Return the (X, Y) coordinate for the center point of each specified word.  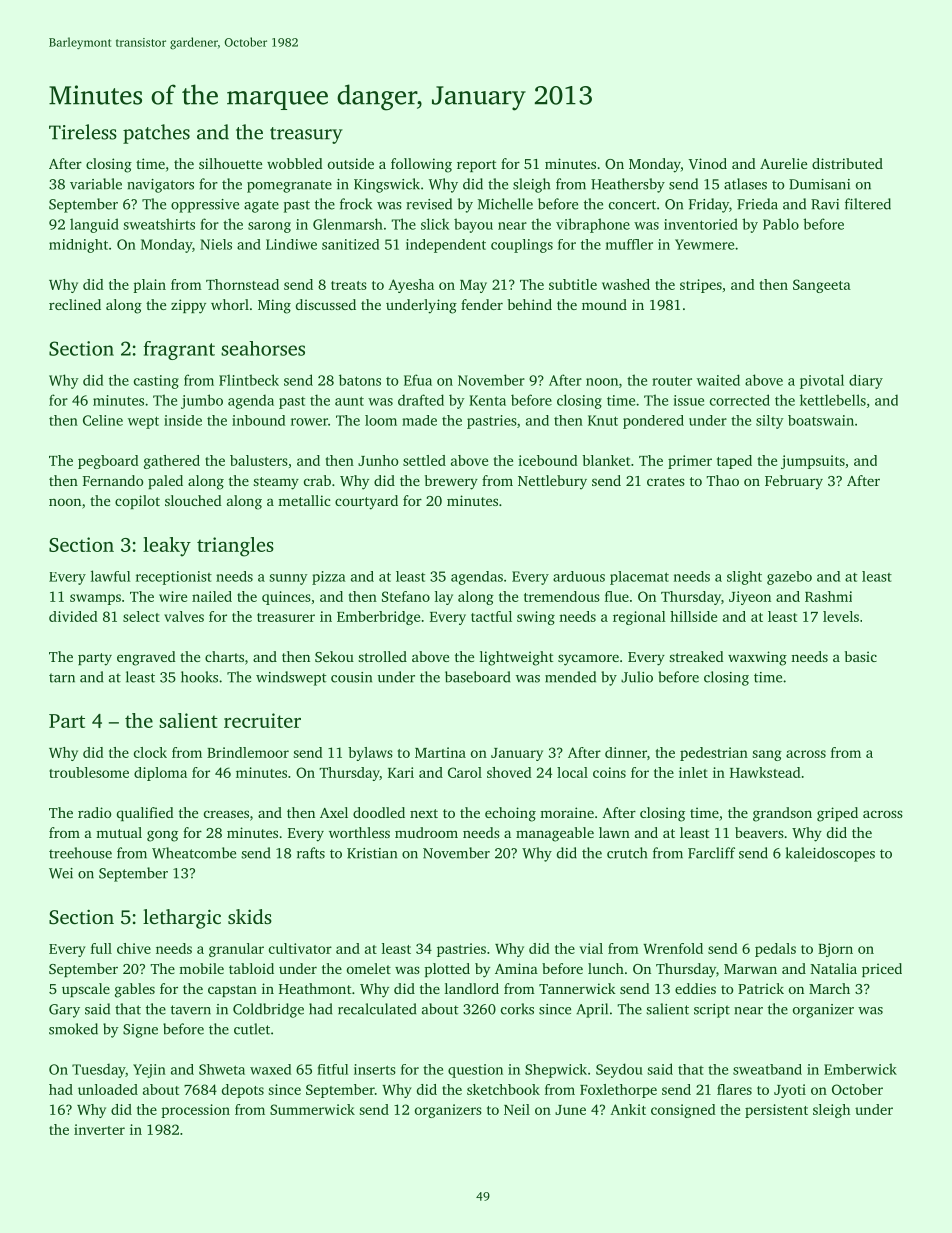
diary (866, 381)
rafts (311, 853)
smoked (73, 1029)
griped (837, 814)
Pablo (781, 224)
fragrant (179, 350)
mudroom (426, 832)
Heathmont (315, 988)
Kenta (487, 400)
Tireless (83, 132)
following (421, 165)
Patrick (761, 988)
